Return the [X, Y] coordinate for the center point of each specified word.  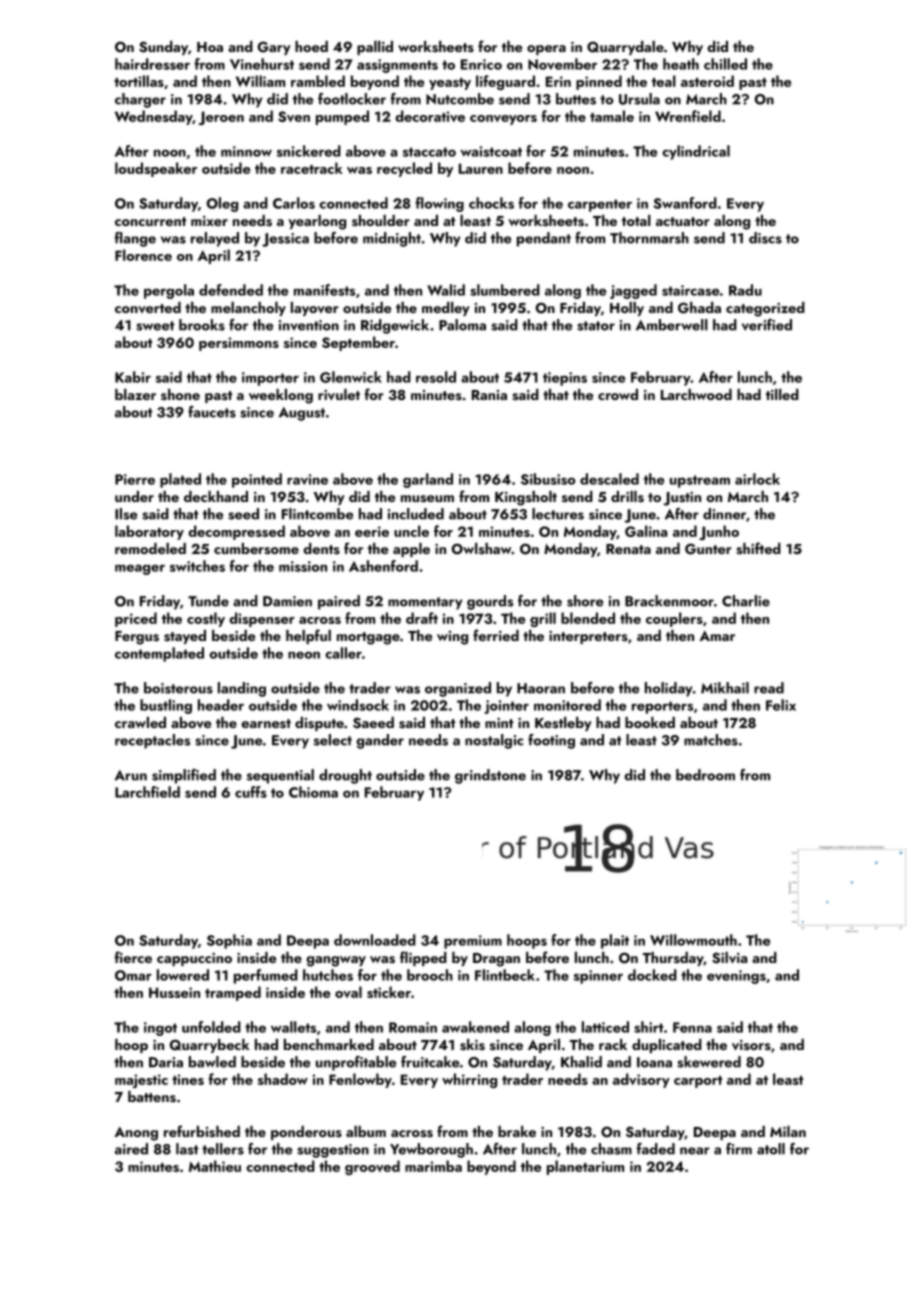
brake [517, 1131]
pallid [375, 48]
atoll [771, 1149]
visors [751, 1045]
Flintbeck [505, 975]
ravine [307, 479]
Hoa [210, 47]
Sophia [229, 941]
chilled [725, 64]
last [187, 1149]
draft [422, 618]
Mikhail [725, 688]
